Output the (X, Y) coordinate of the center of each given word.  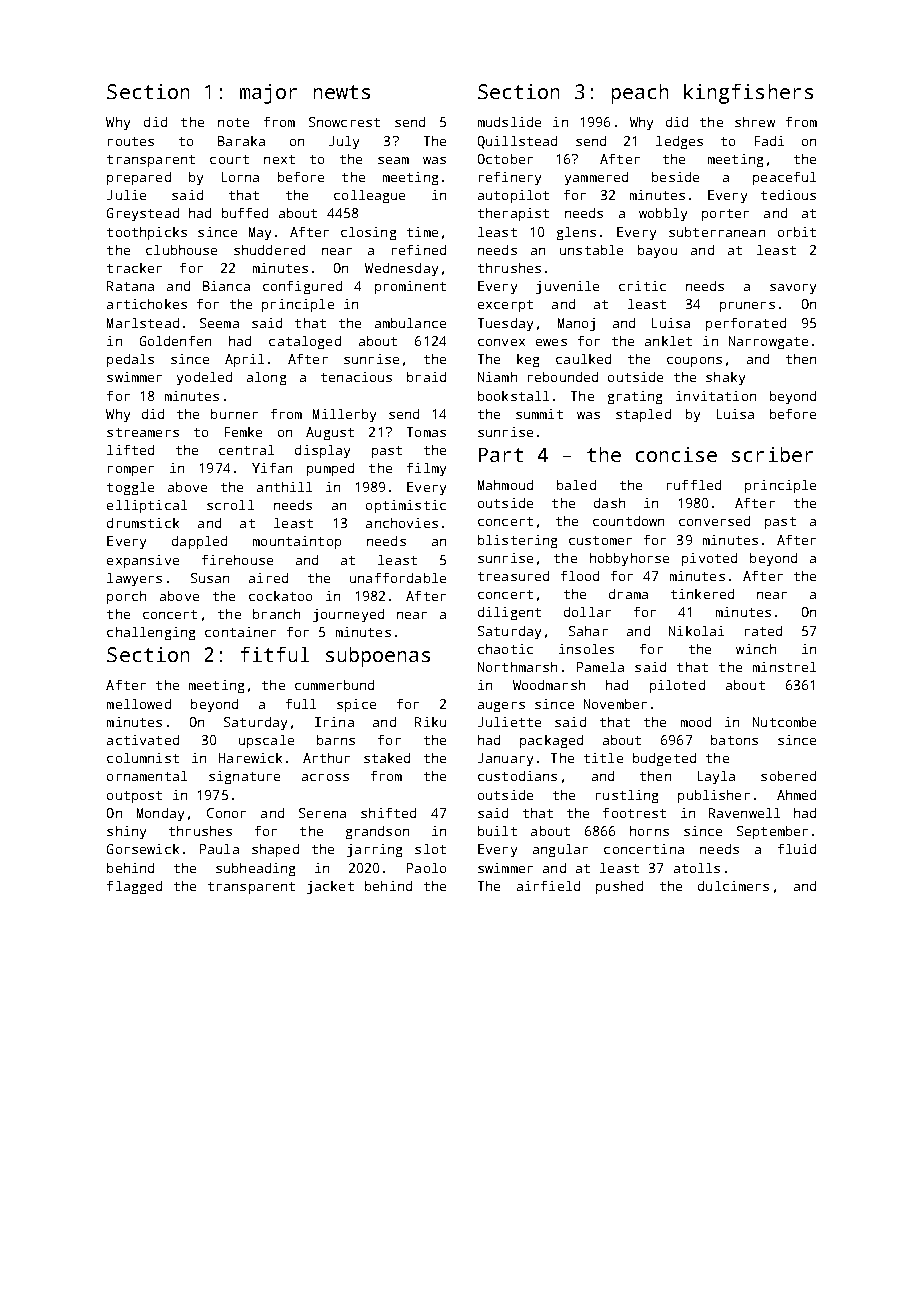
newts (342, 92)
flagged (134, 887)
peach (640, 94)
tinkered (702, 594)
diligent (509, 613)
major (268, 94)
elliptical (147, 506)
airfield (548, 886)
